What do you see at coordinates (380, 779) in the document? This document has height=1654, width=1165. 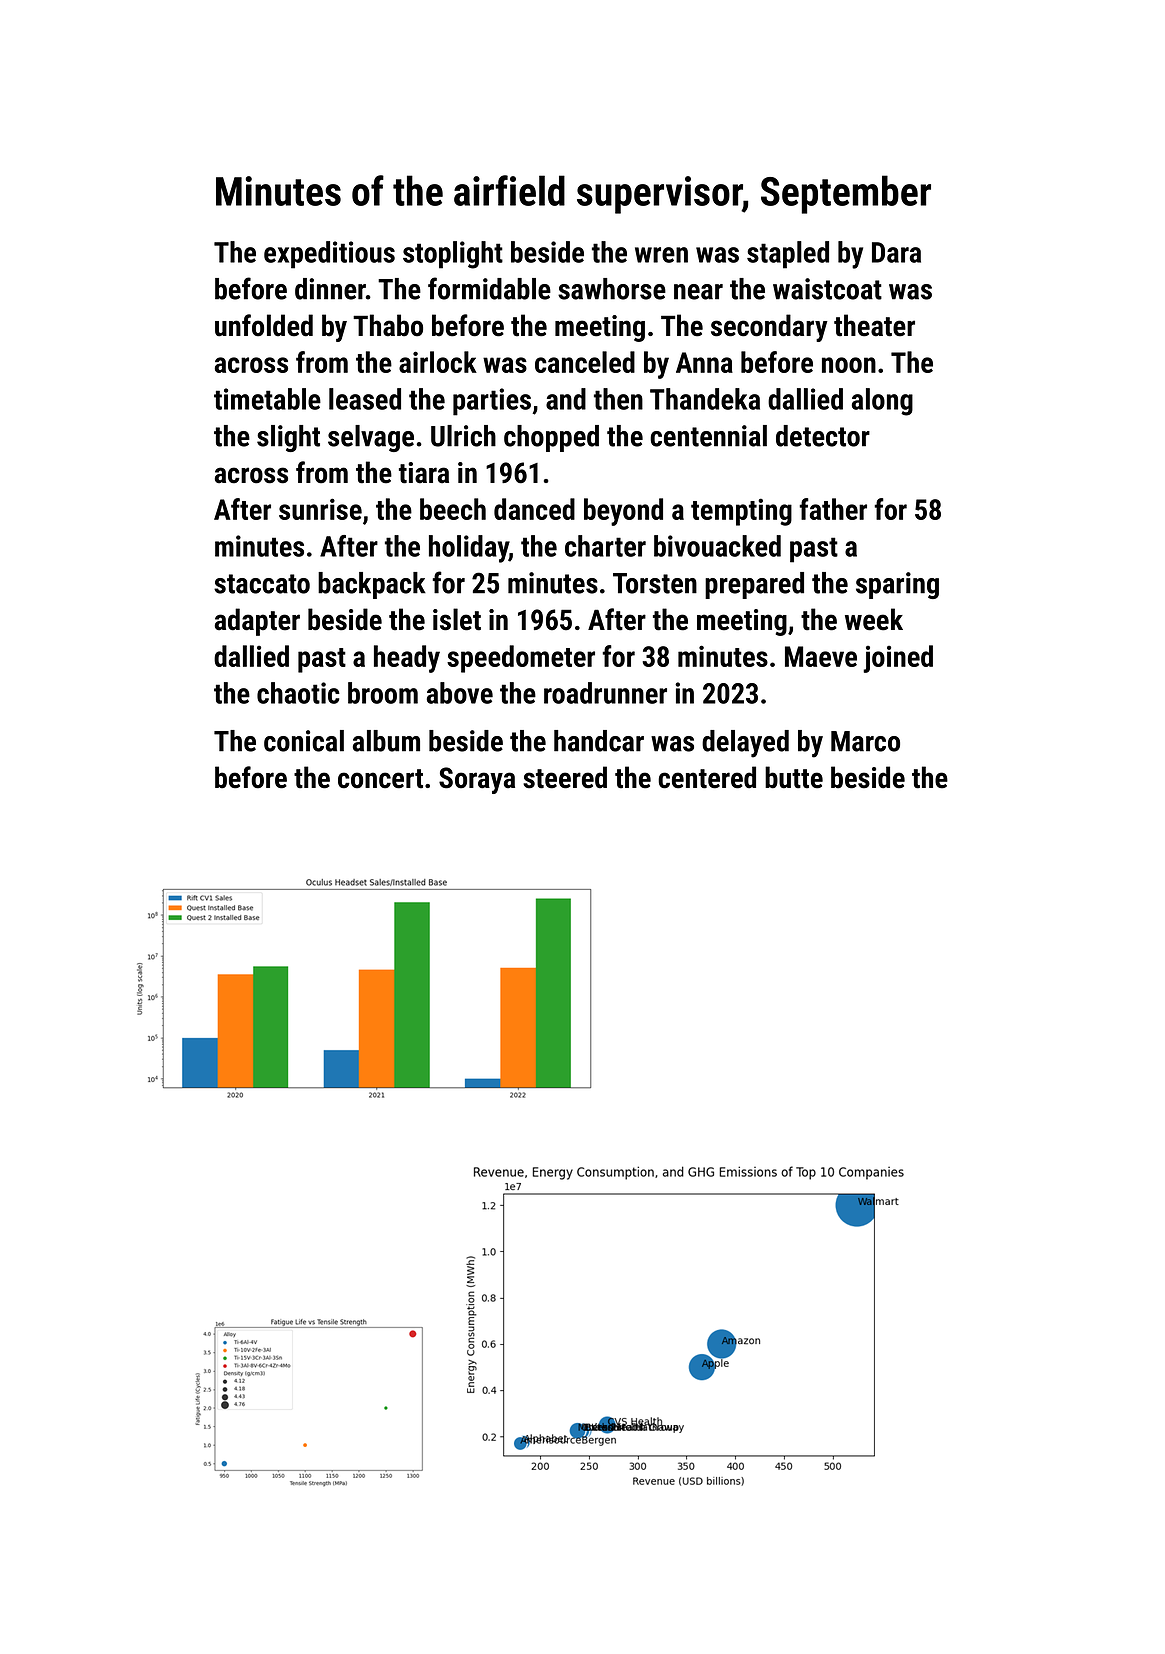 I see `concert` at bounding box center [380, 779].
